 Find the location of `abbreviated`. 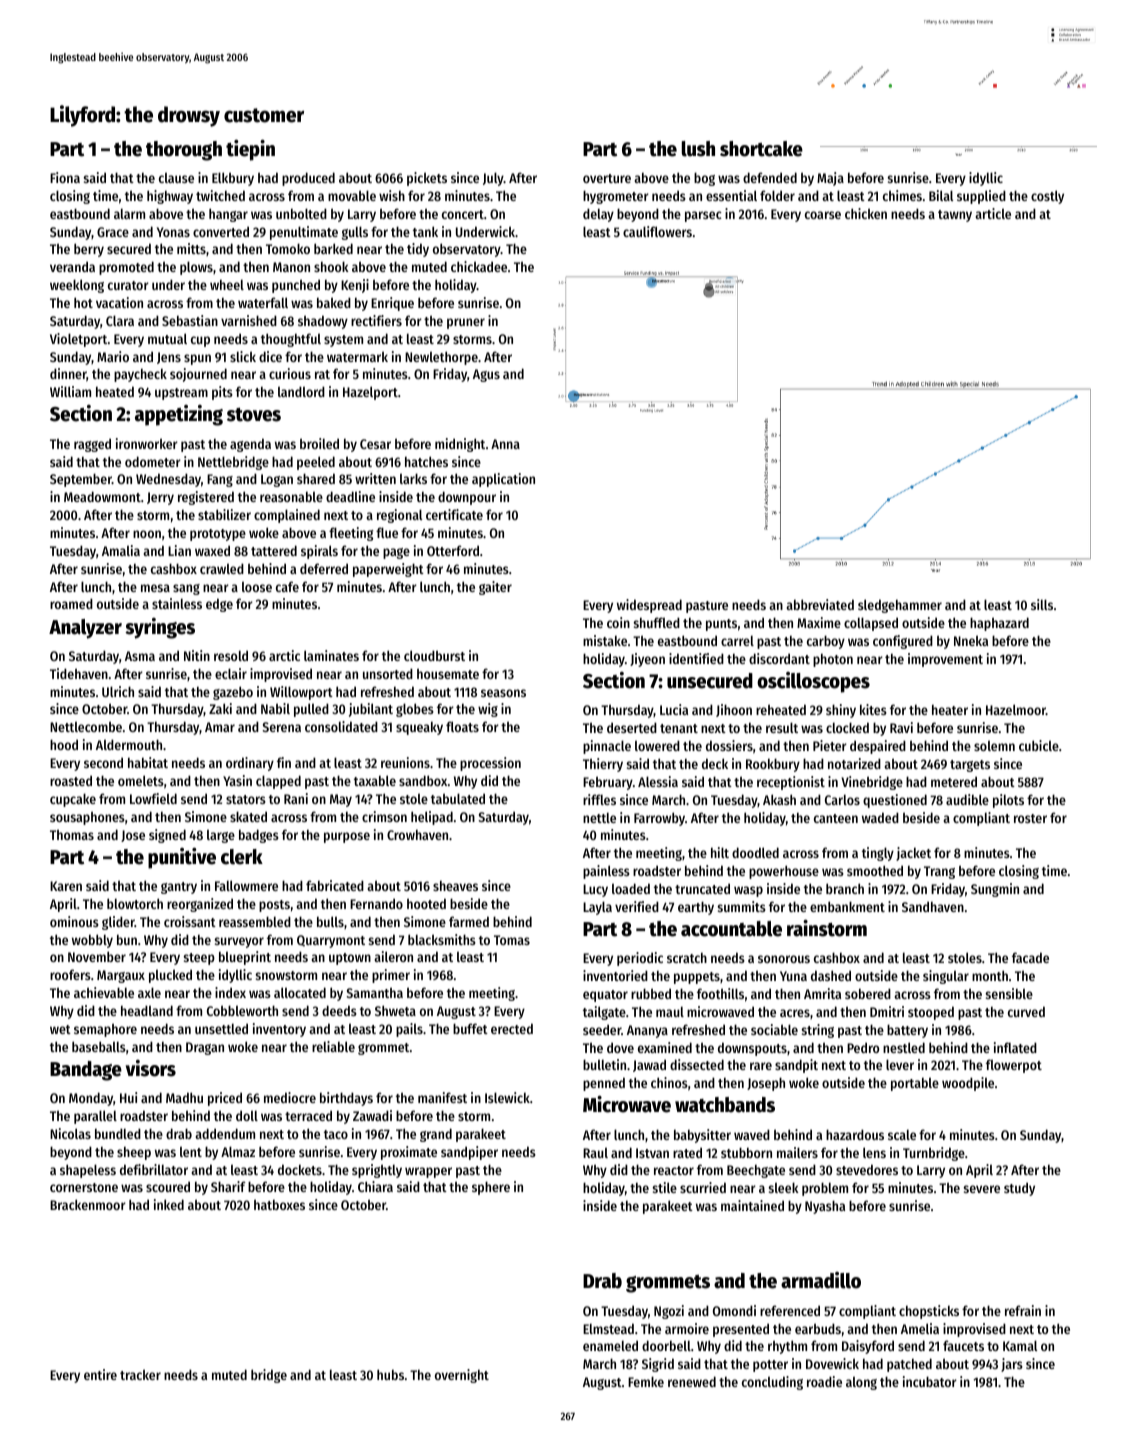

abbreviated is located at coordinates (820, 604).
